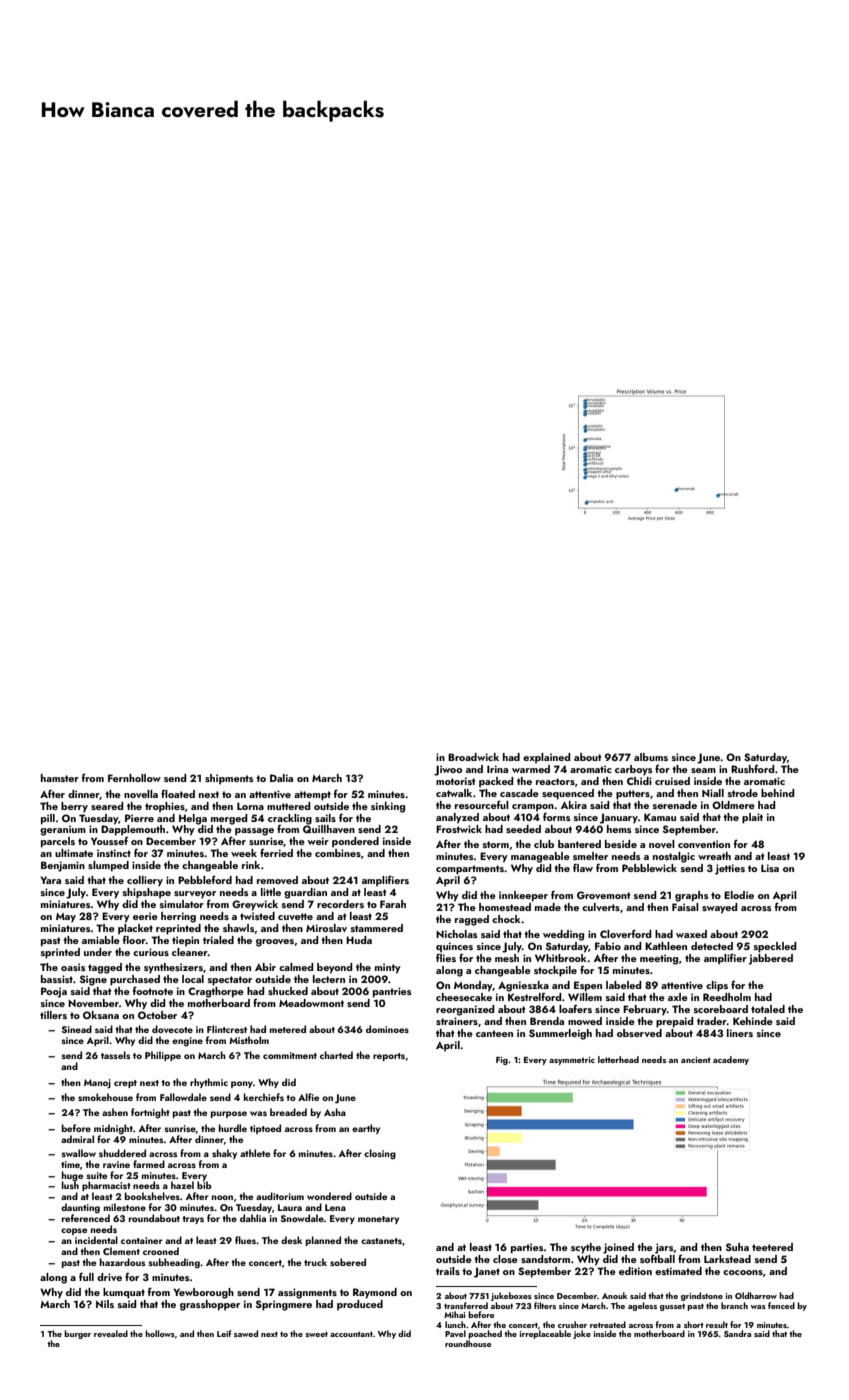  What do you see at coordinates (388, 968) in the screenshot?
I see `minty` at bounding box center [388, 968].
